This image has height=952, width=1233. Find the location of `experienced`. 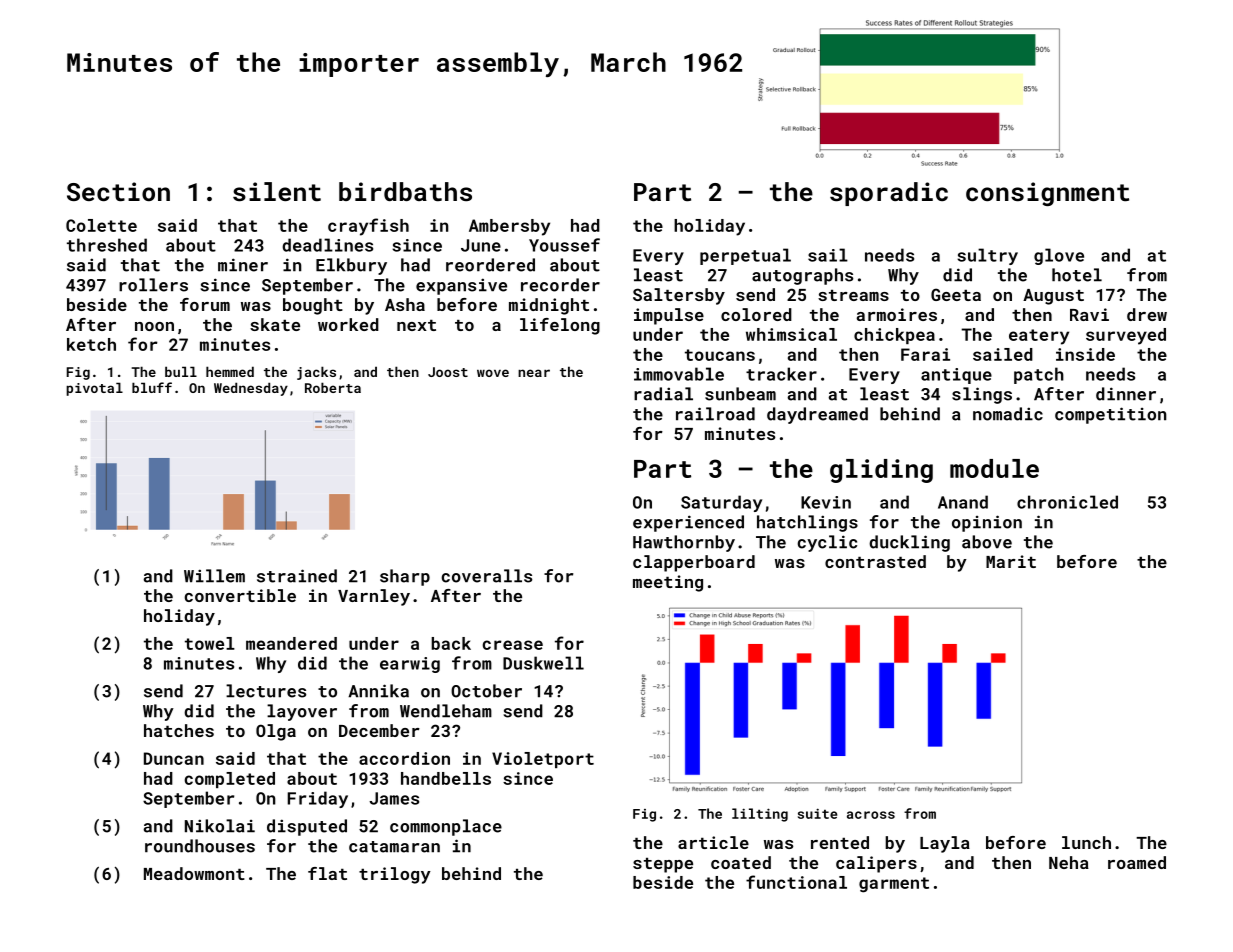

experienced is located at coordinates (688, 523).
